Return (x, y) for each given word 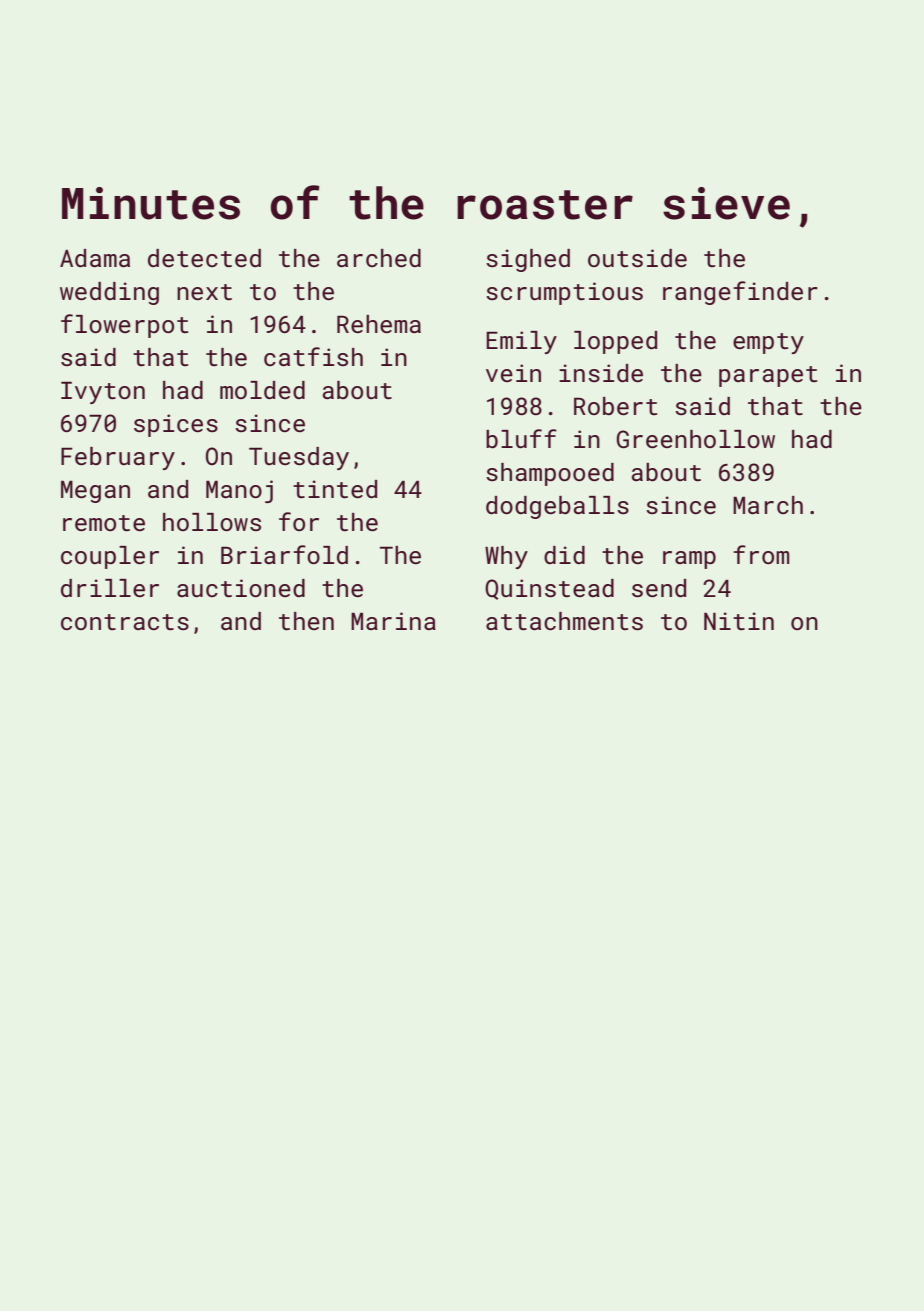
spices (176, 425)
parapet (768, 376)
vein (513, 373)
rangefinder (740, 293)
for (299, 521)
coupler (110, 557)
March (768, 505)
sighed (528, 260)
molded (262, 390)
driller (110, 588)
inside (601, 373)
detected (204, 258)
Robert (615, 406)
